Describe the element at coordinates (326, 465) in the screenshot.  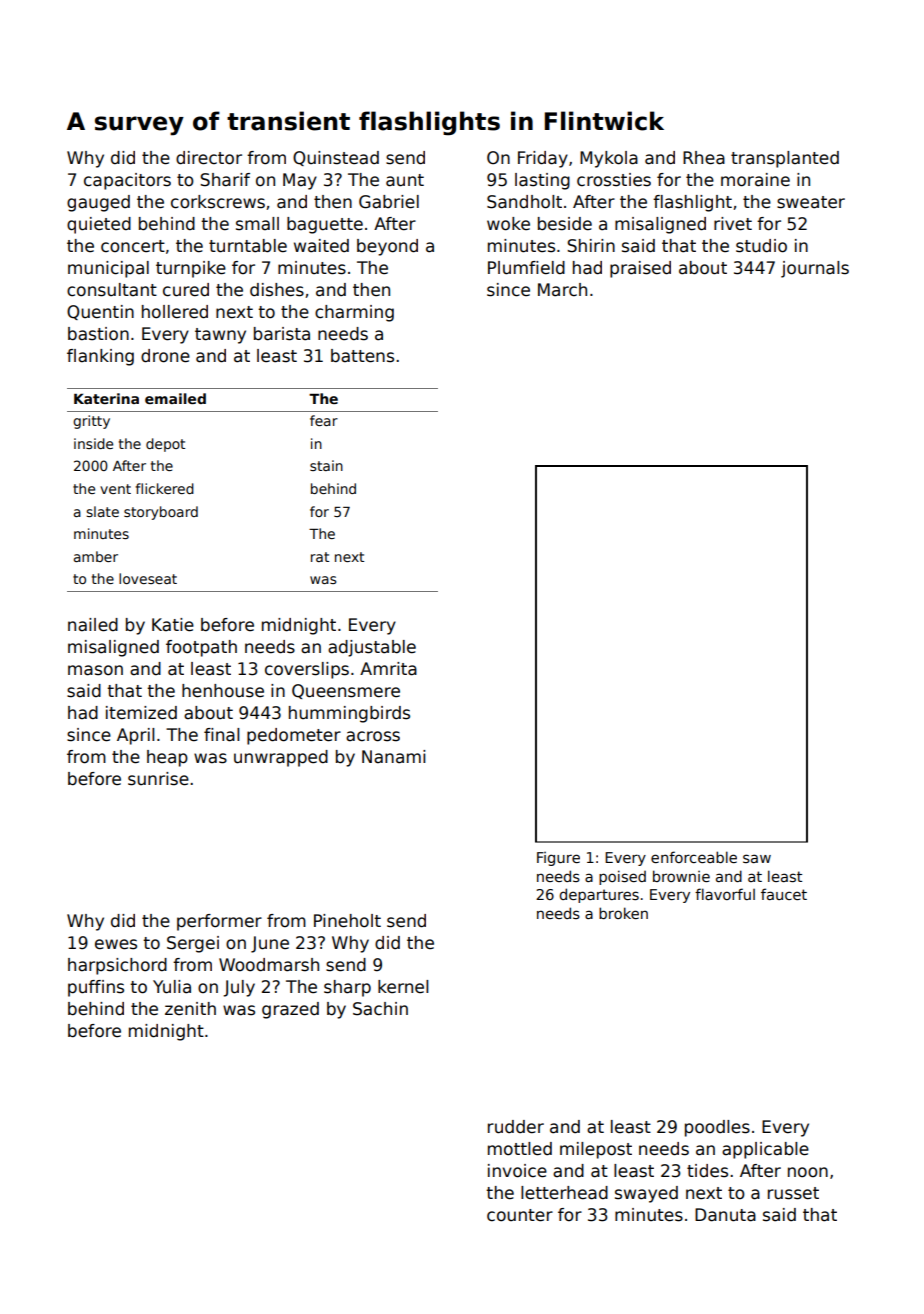
I see `stain` at that location.
